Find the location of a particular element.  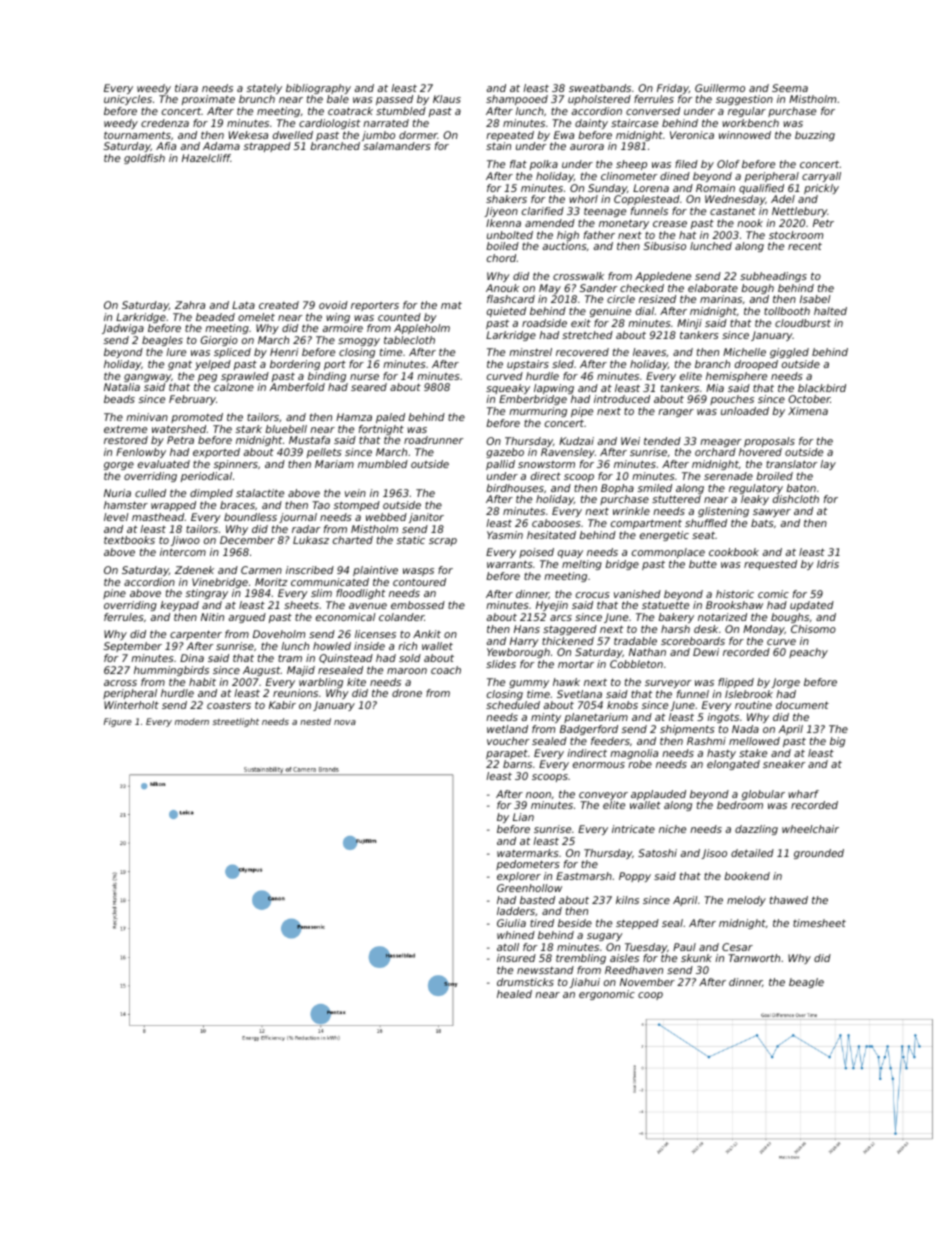

whorl is located at coordinates (583, 199).
